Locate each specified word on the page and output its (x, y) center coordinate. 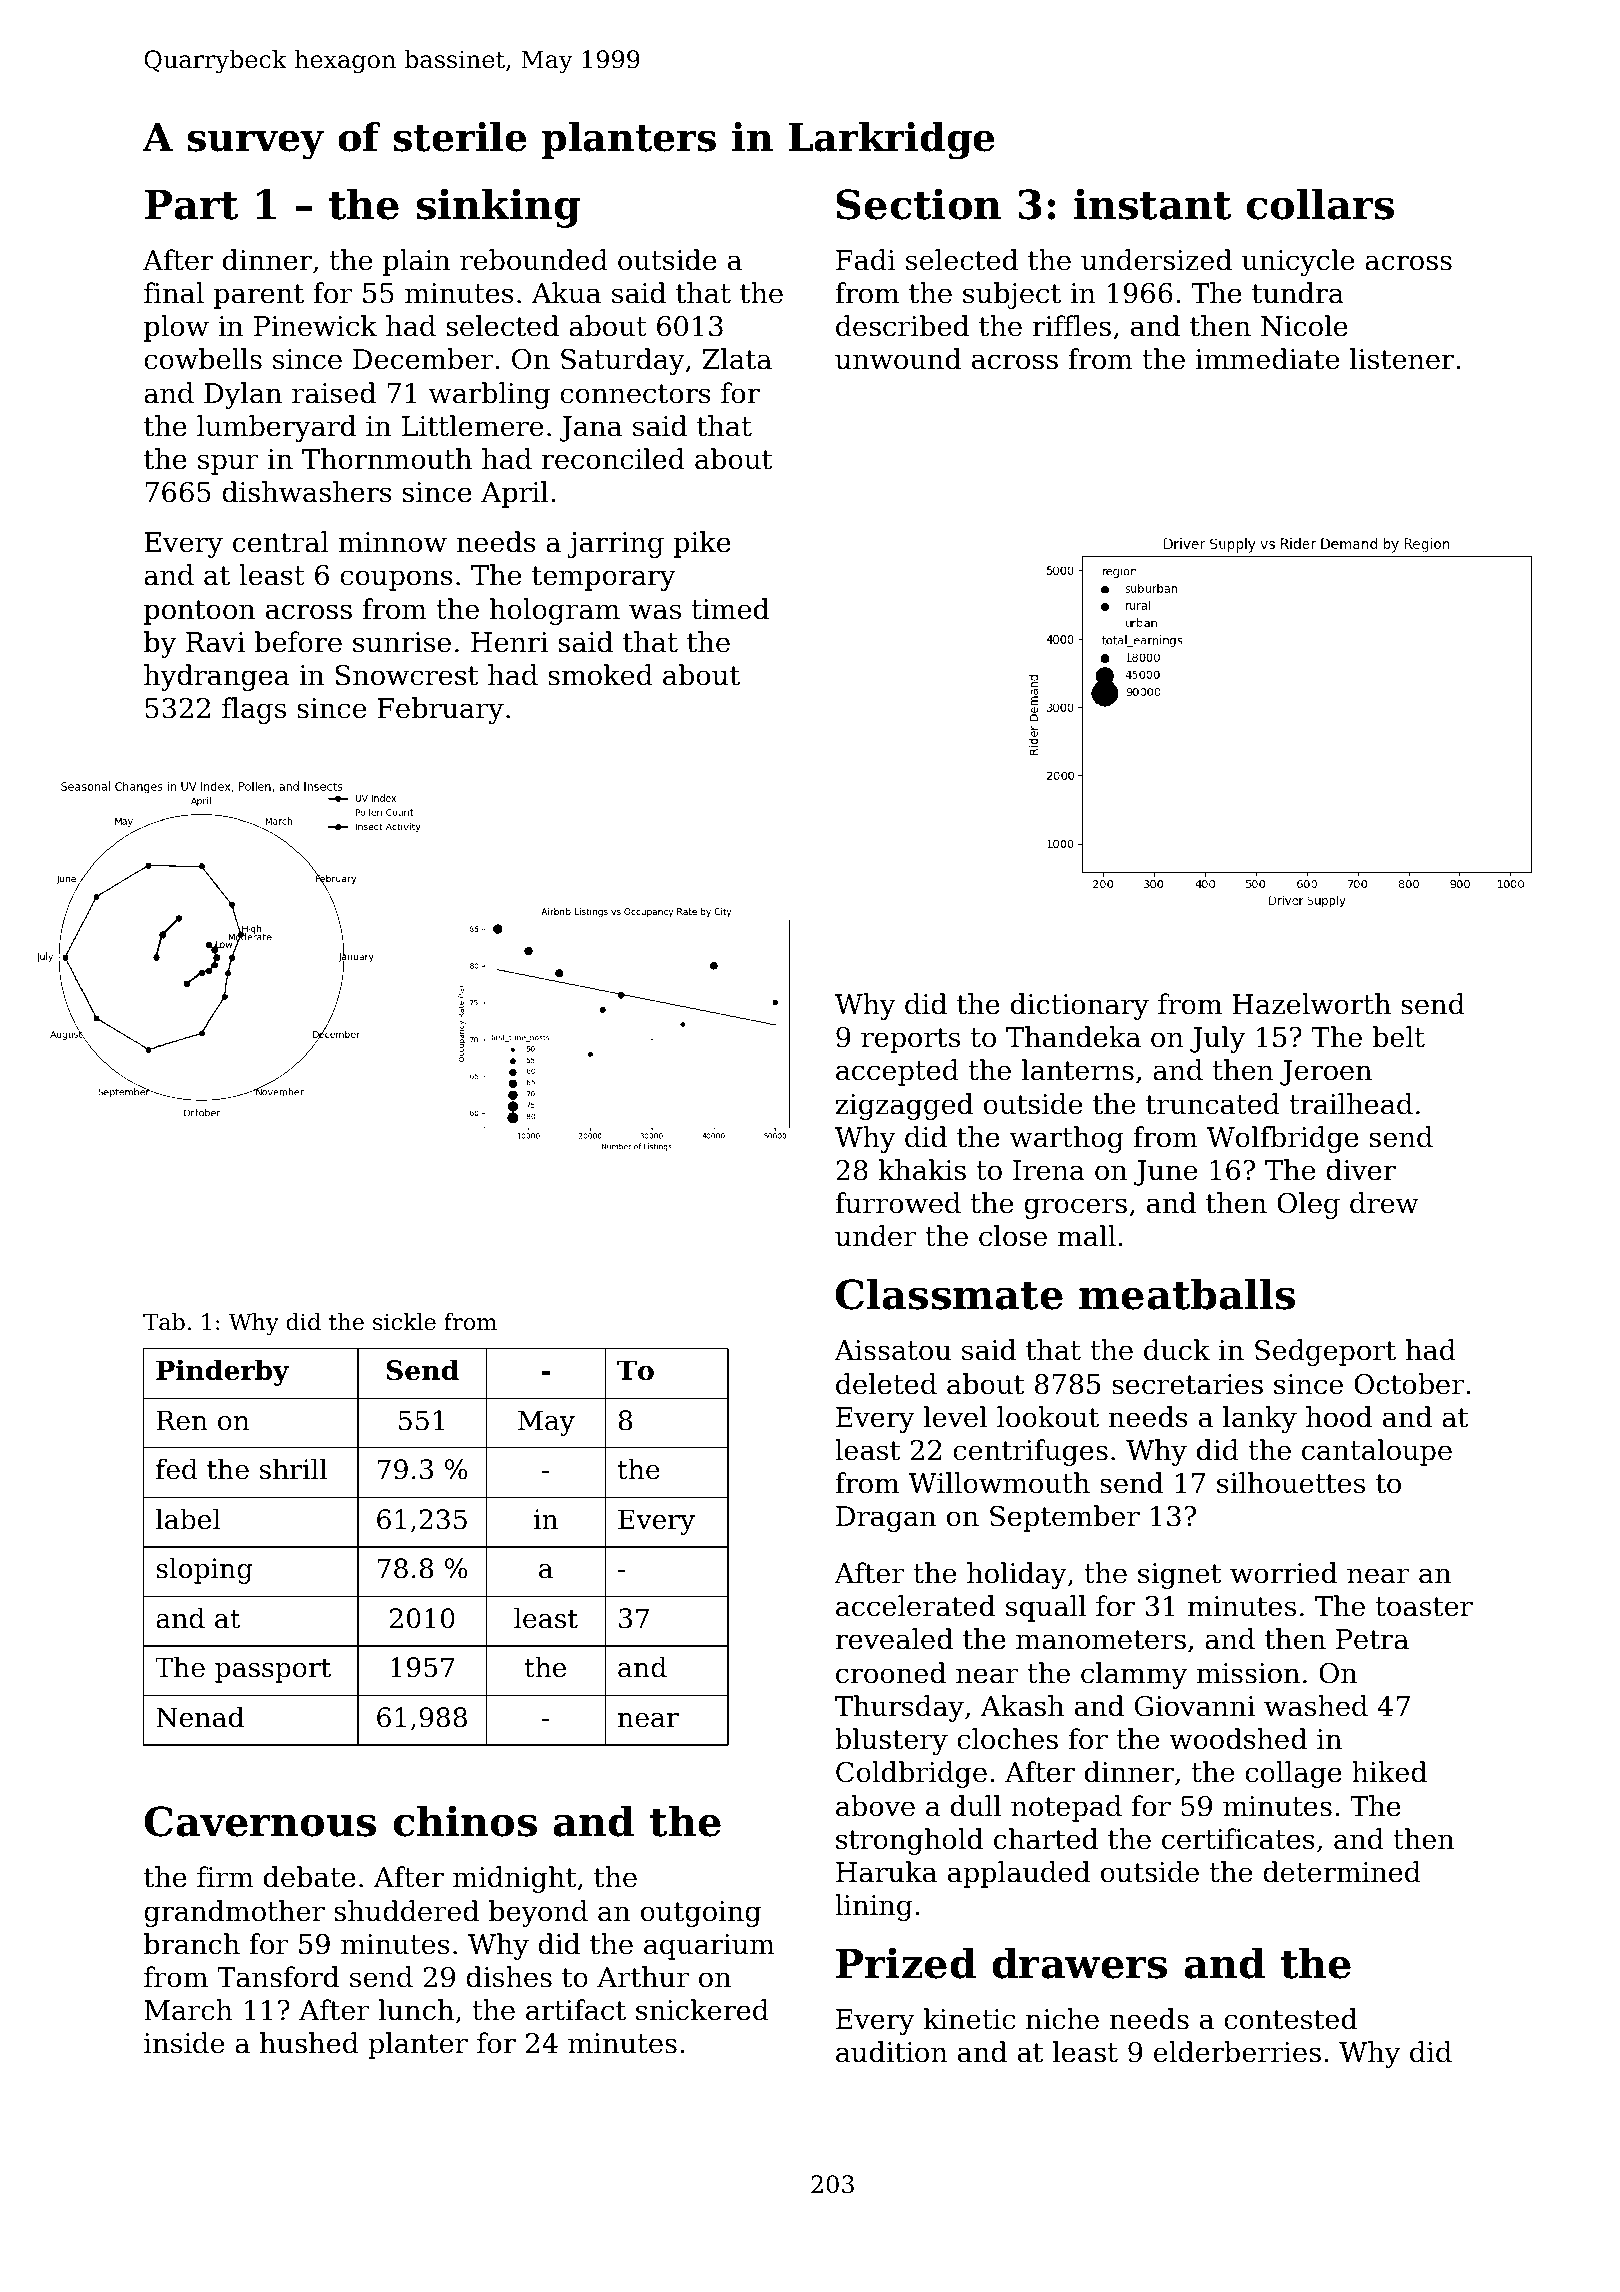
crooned (891, 1673)
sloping (204, 1570)
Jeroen (1326, 1073)
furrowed (898, 1203)
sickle (404, 1322)
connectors (635, 394)
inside (184, 2043)
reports (910, 1040)
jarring (615, 545)
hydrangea (216, 677)
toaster (1424, 1607)
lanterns (1078, 1070)
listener (1402, 359)
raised (334, 393)
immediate (1267, 359)
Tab (164, 1322)
